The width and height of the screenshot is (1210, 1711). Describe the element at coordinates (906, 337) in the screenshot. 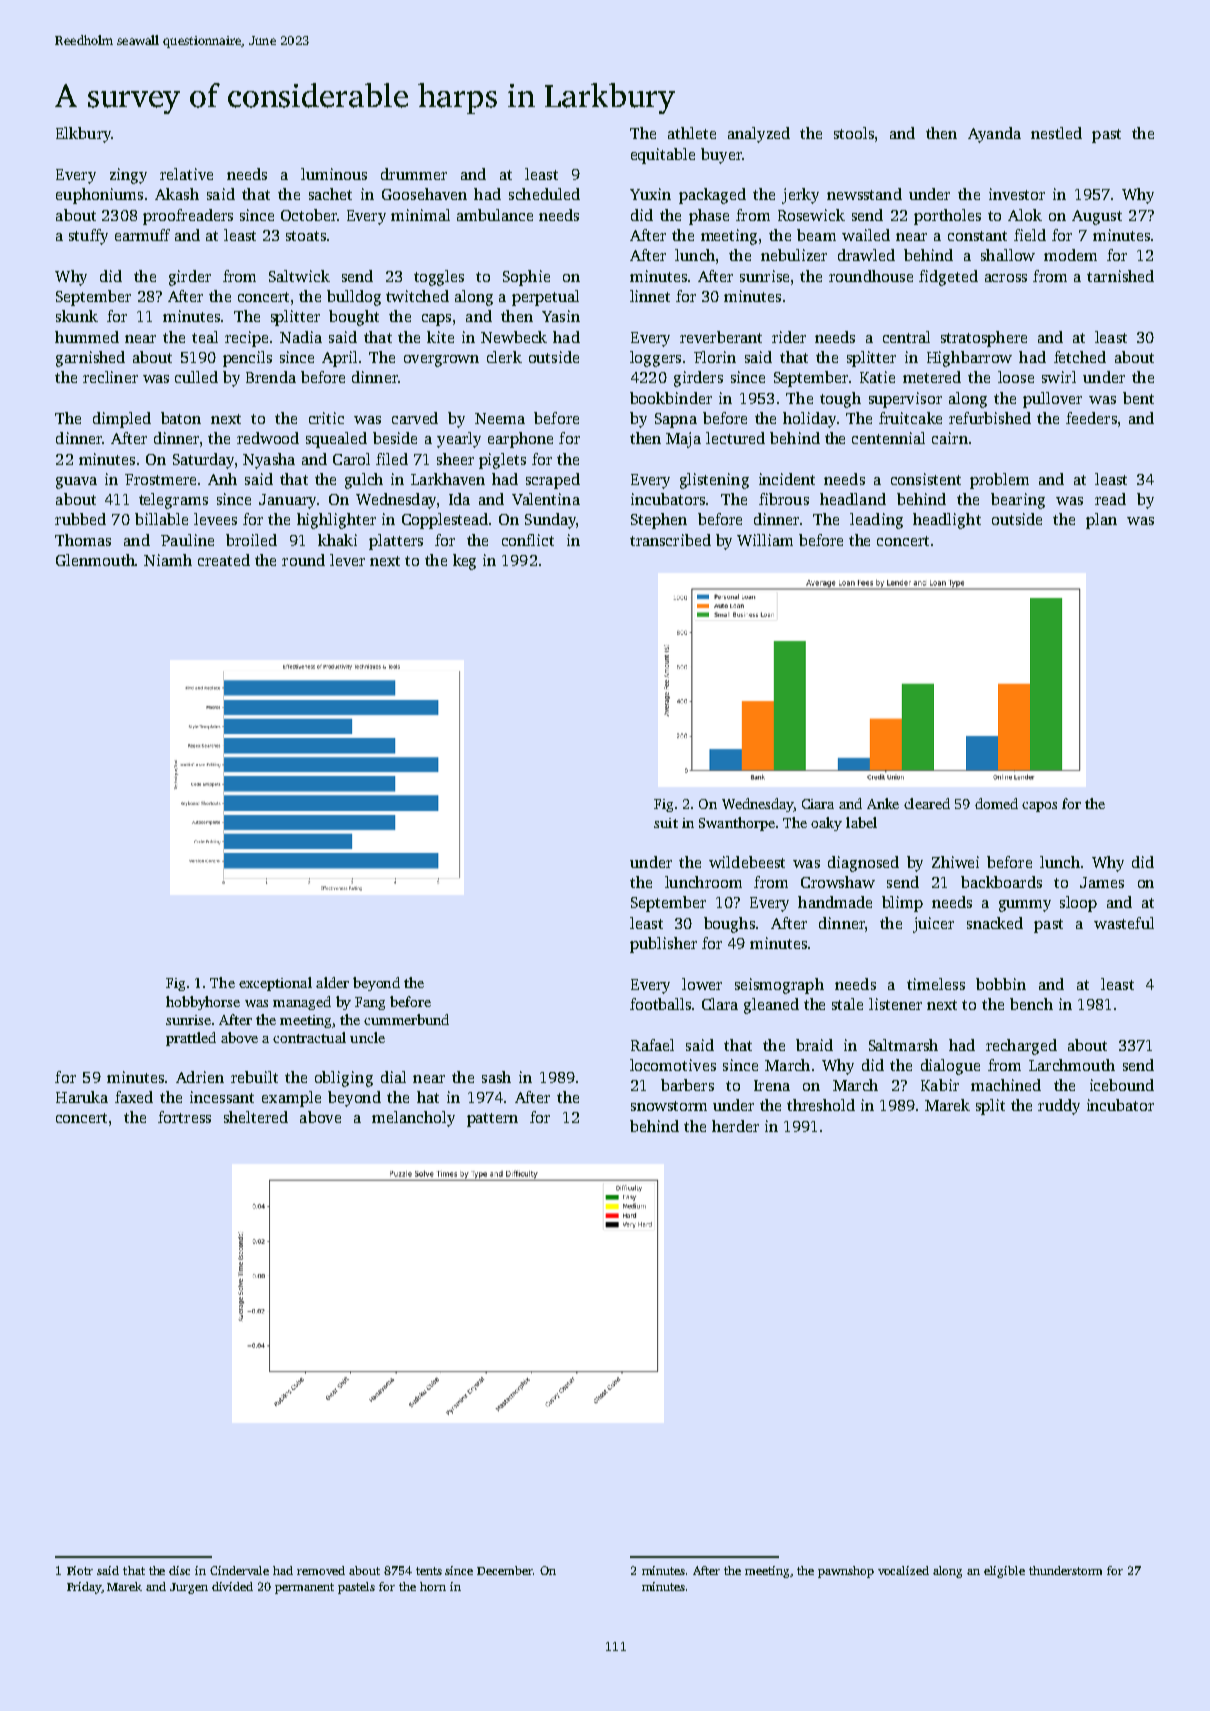

I see `central` at that location.
